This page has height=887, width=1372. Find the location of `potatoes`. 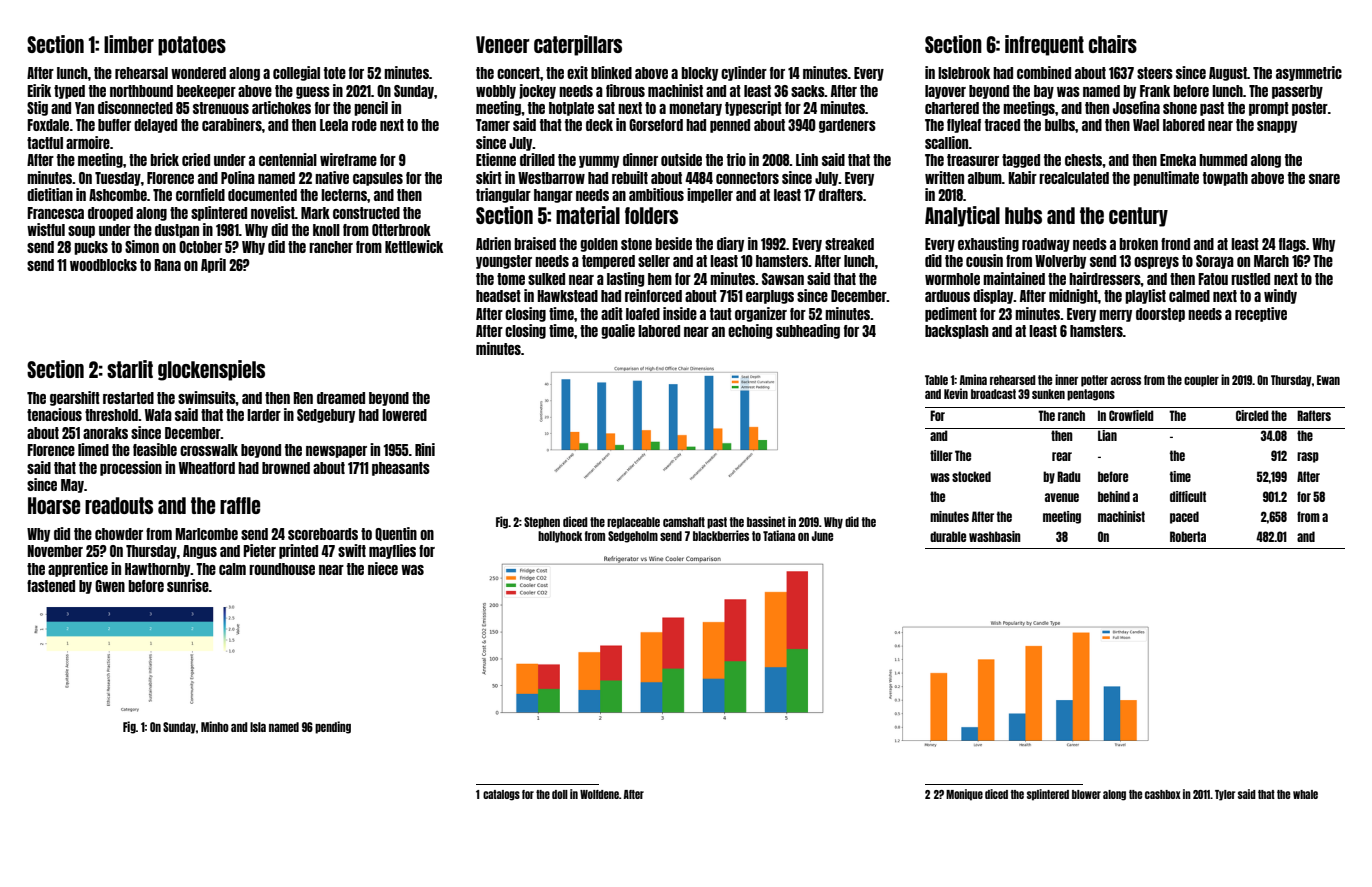

potatoes is located at coordinates (192, 46).
